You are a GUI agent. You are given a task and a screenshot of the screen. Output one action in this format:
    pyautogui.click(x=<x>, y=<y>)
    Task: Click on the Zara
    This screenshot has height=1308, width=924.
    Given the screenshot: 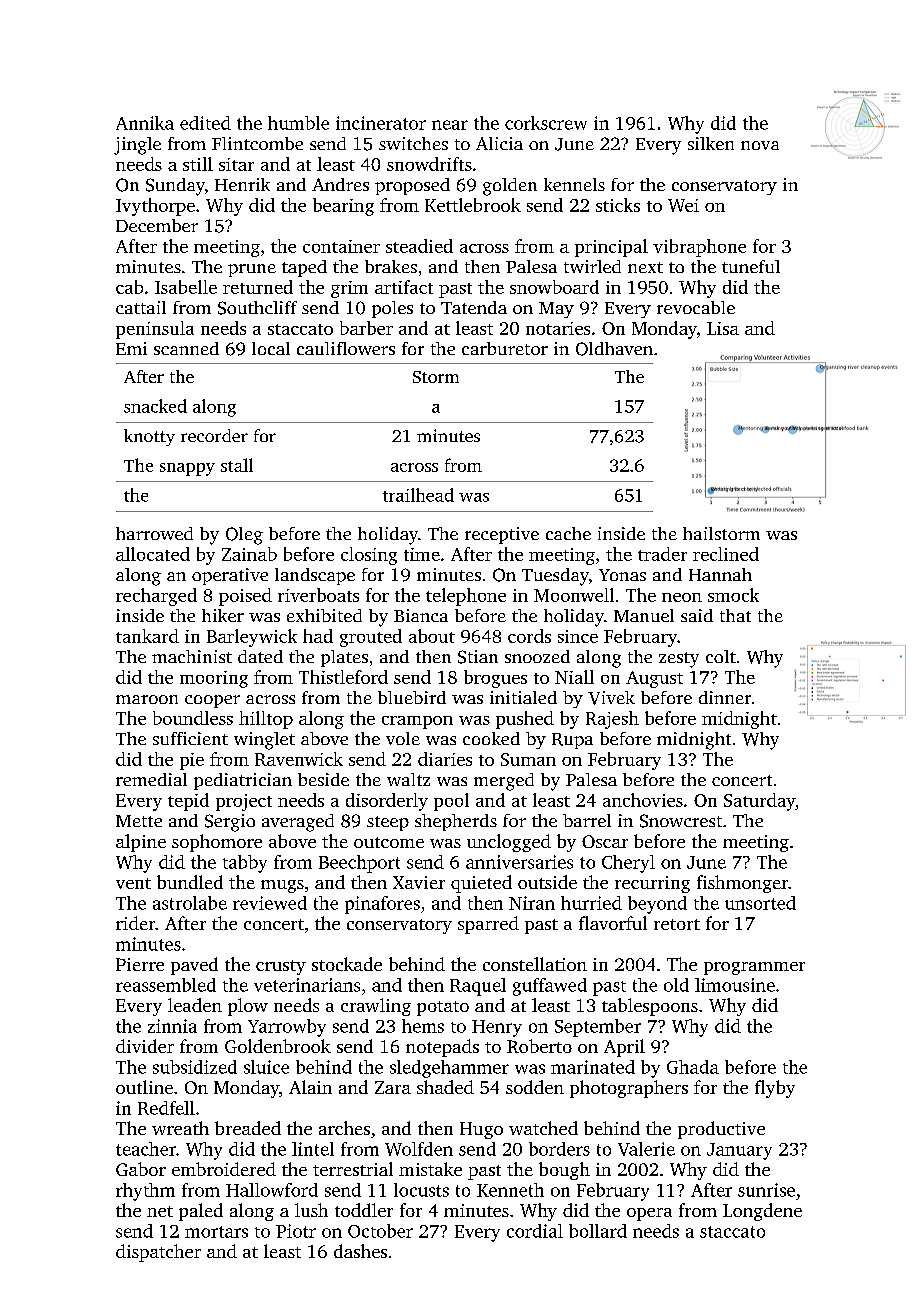 What is the action you would take?
    pyautogui.click(x=393, y=1087)
